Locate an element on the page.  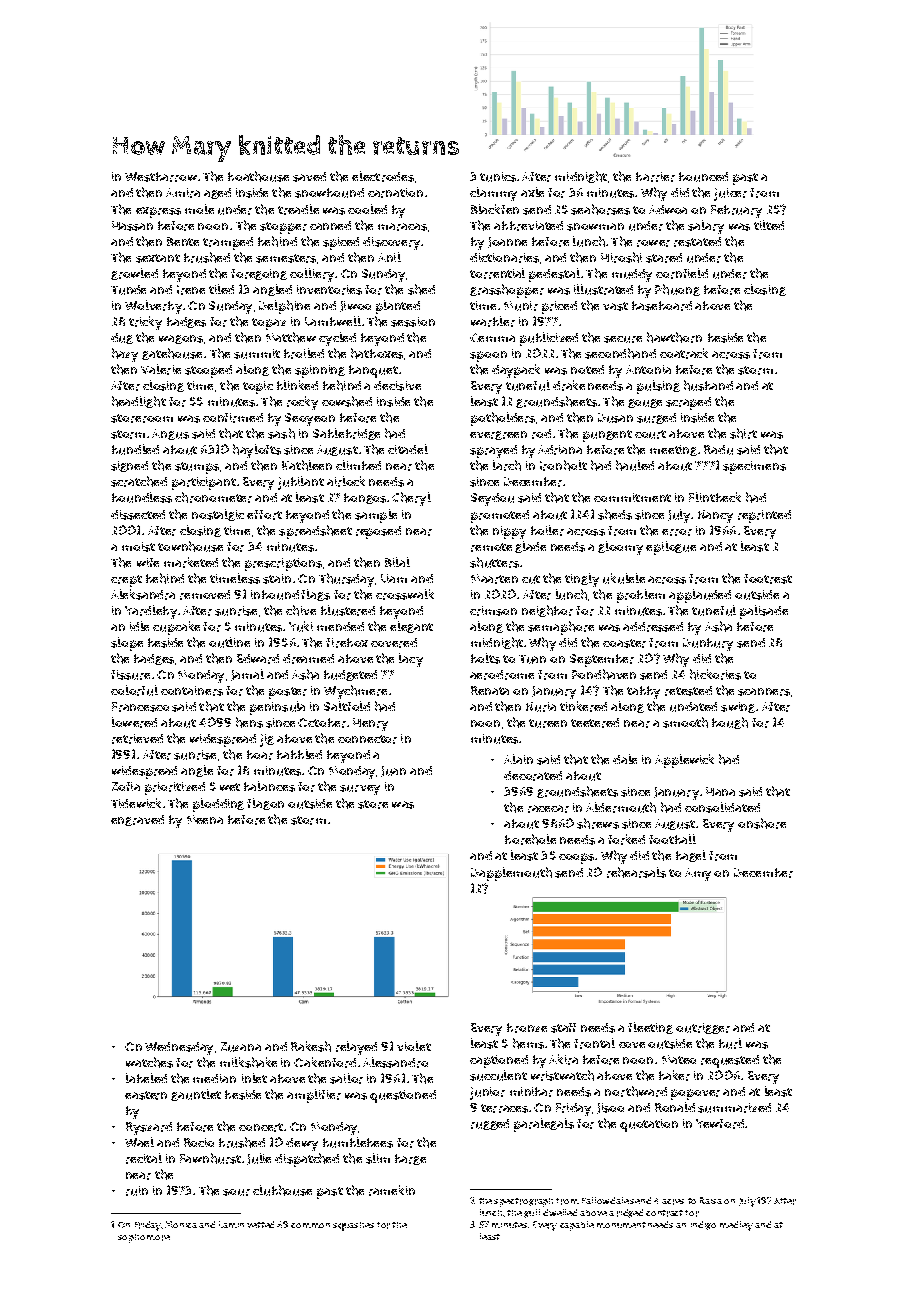
Hassan is located at coordinates (132, 226).
